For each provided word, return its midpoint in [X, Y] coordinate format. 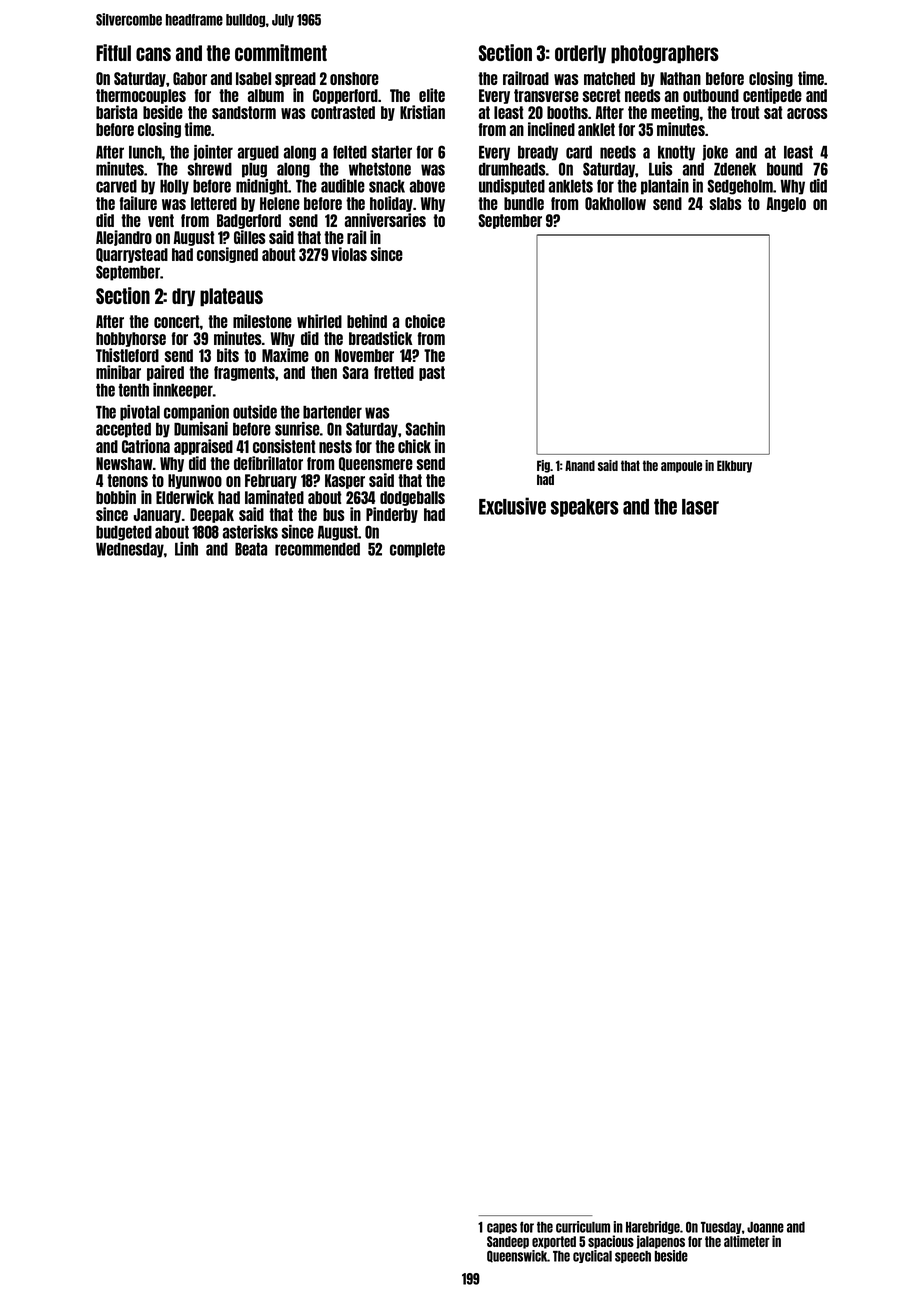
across [807, 113]
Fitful [113, 52]
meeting [675, 113]
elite [432, 95]
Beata [251, 549]
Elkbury [734, 466]
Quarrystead [132, 255]
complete [417, 550]
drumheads [512, 169]
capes [502, 1228]
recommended [317, 549]
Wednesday [130, 550]
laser [700, 507]
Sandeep [508, 1242]
